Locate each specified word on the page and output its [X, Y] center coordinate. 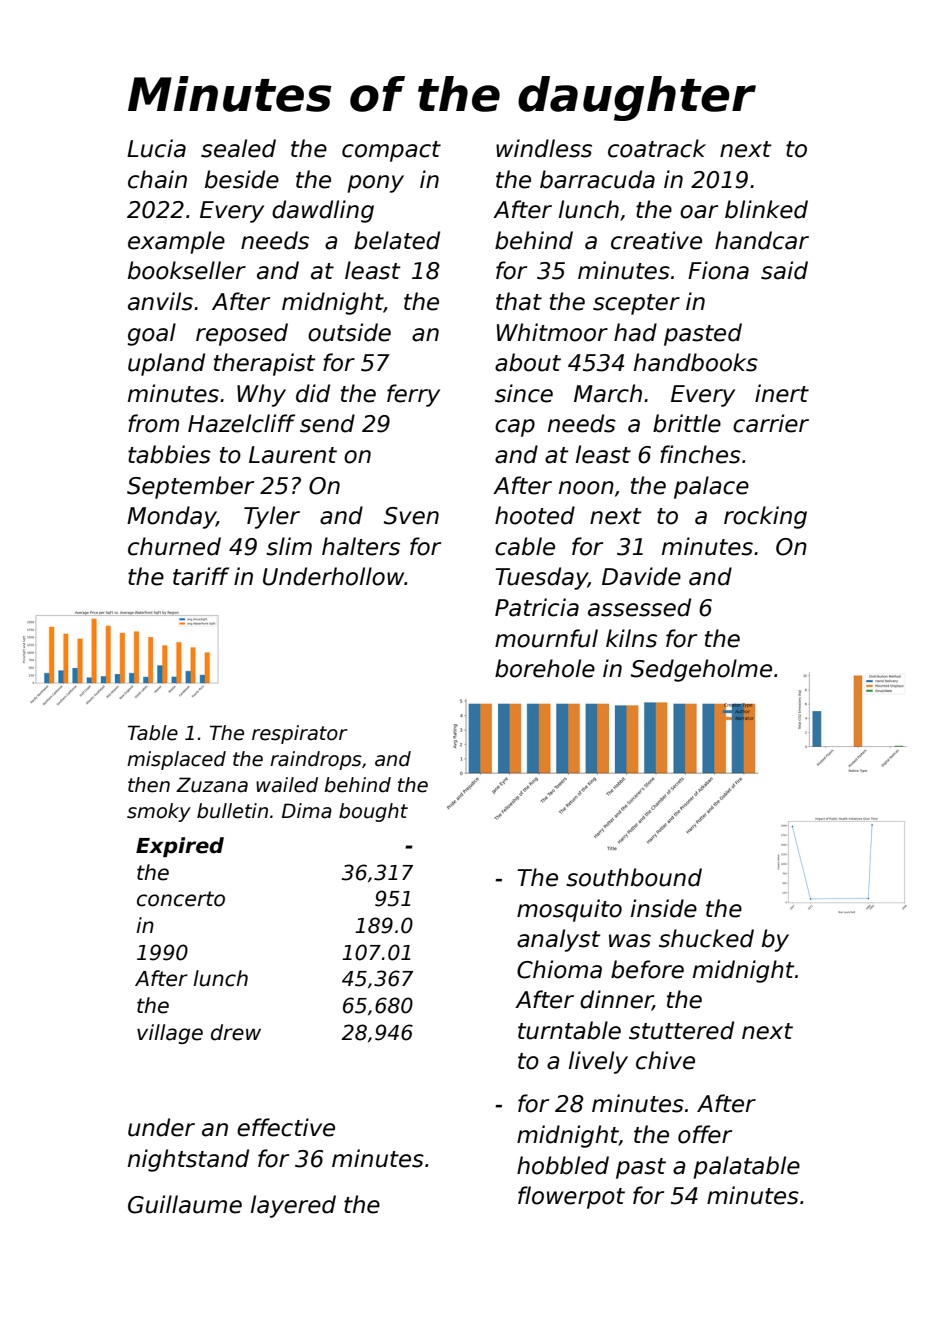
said [784, 270]
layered [293, 1206]
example [176, 242]
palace [711, 487]
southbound [634, 877]
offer [705, 1134]
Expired [180, 847]
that [519, 301]
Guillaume [185, 1204]
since [524, 393]
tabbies [169, 454]
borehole [545, 668]
